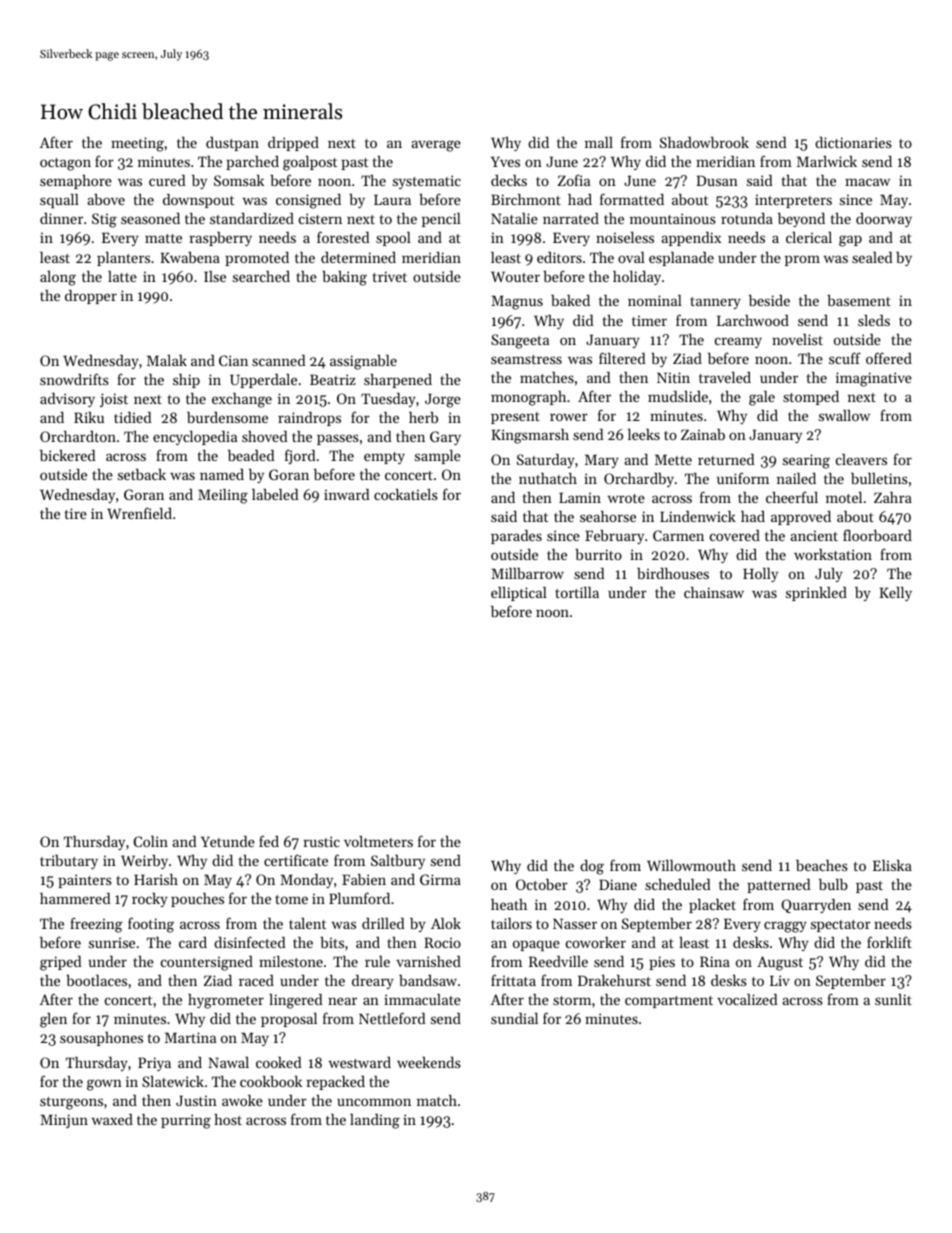 The height and width of the screenshot is (1233, 952). Describe the element at coordinates (289, 1020) in the screenshot. I see `proposal` at that location.
